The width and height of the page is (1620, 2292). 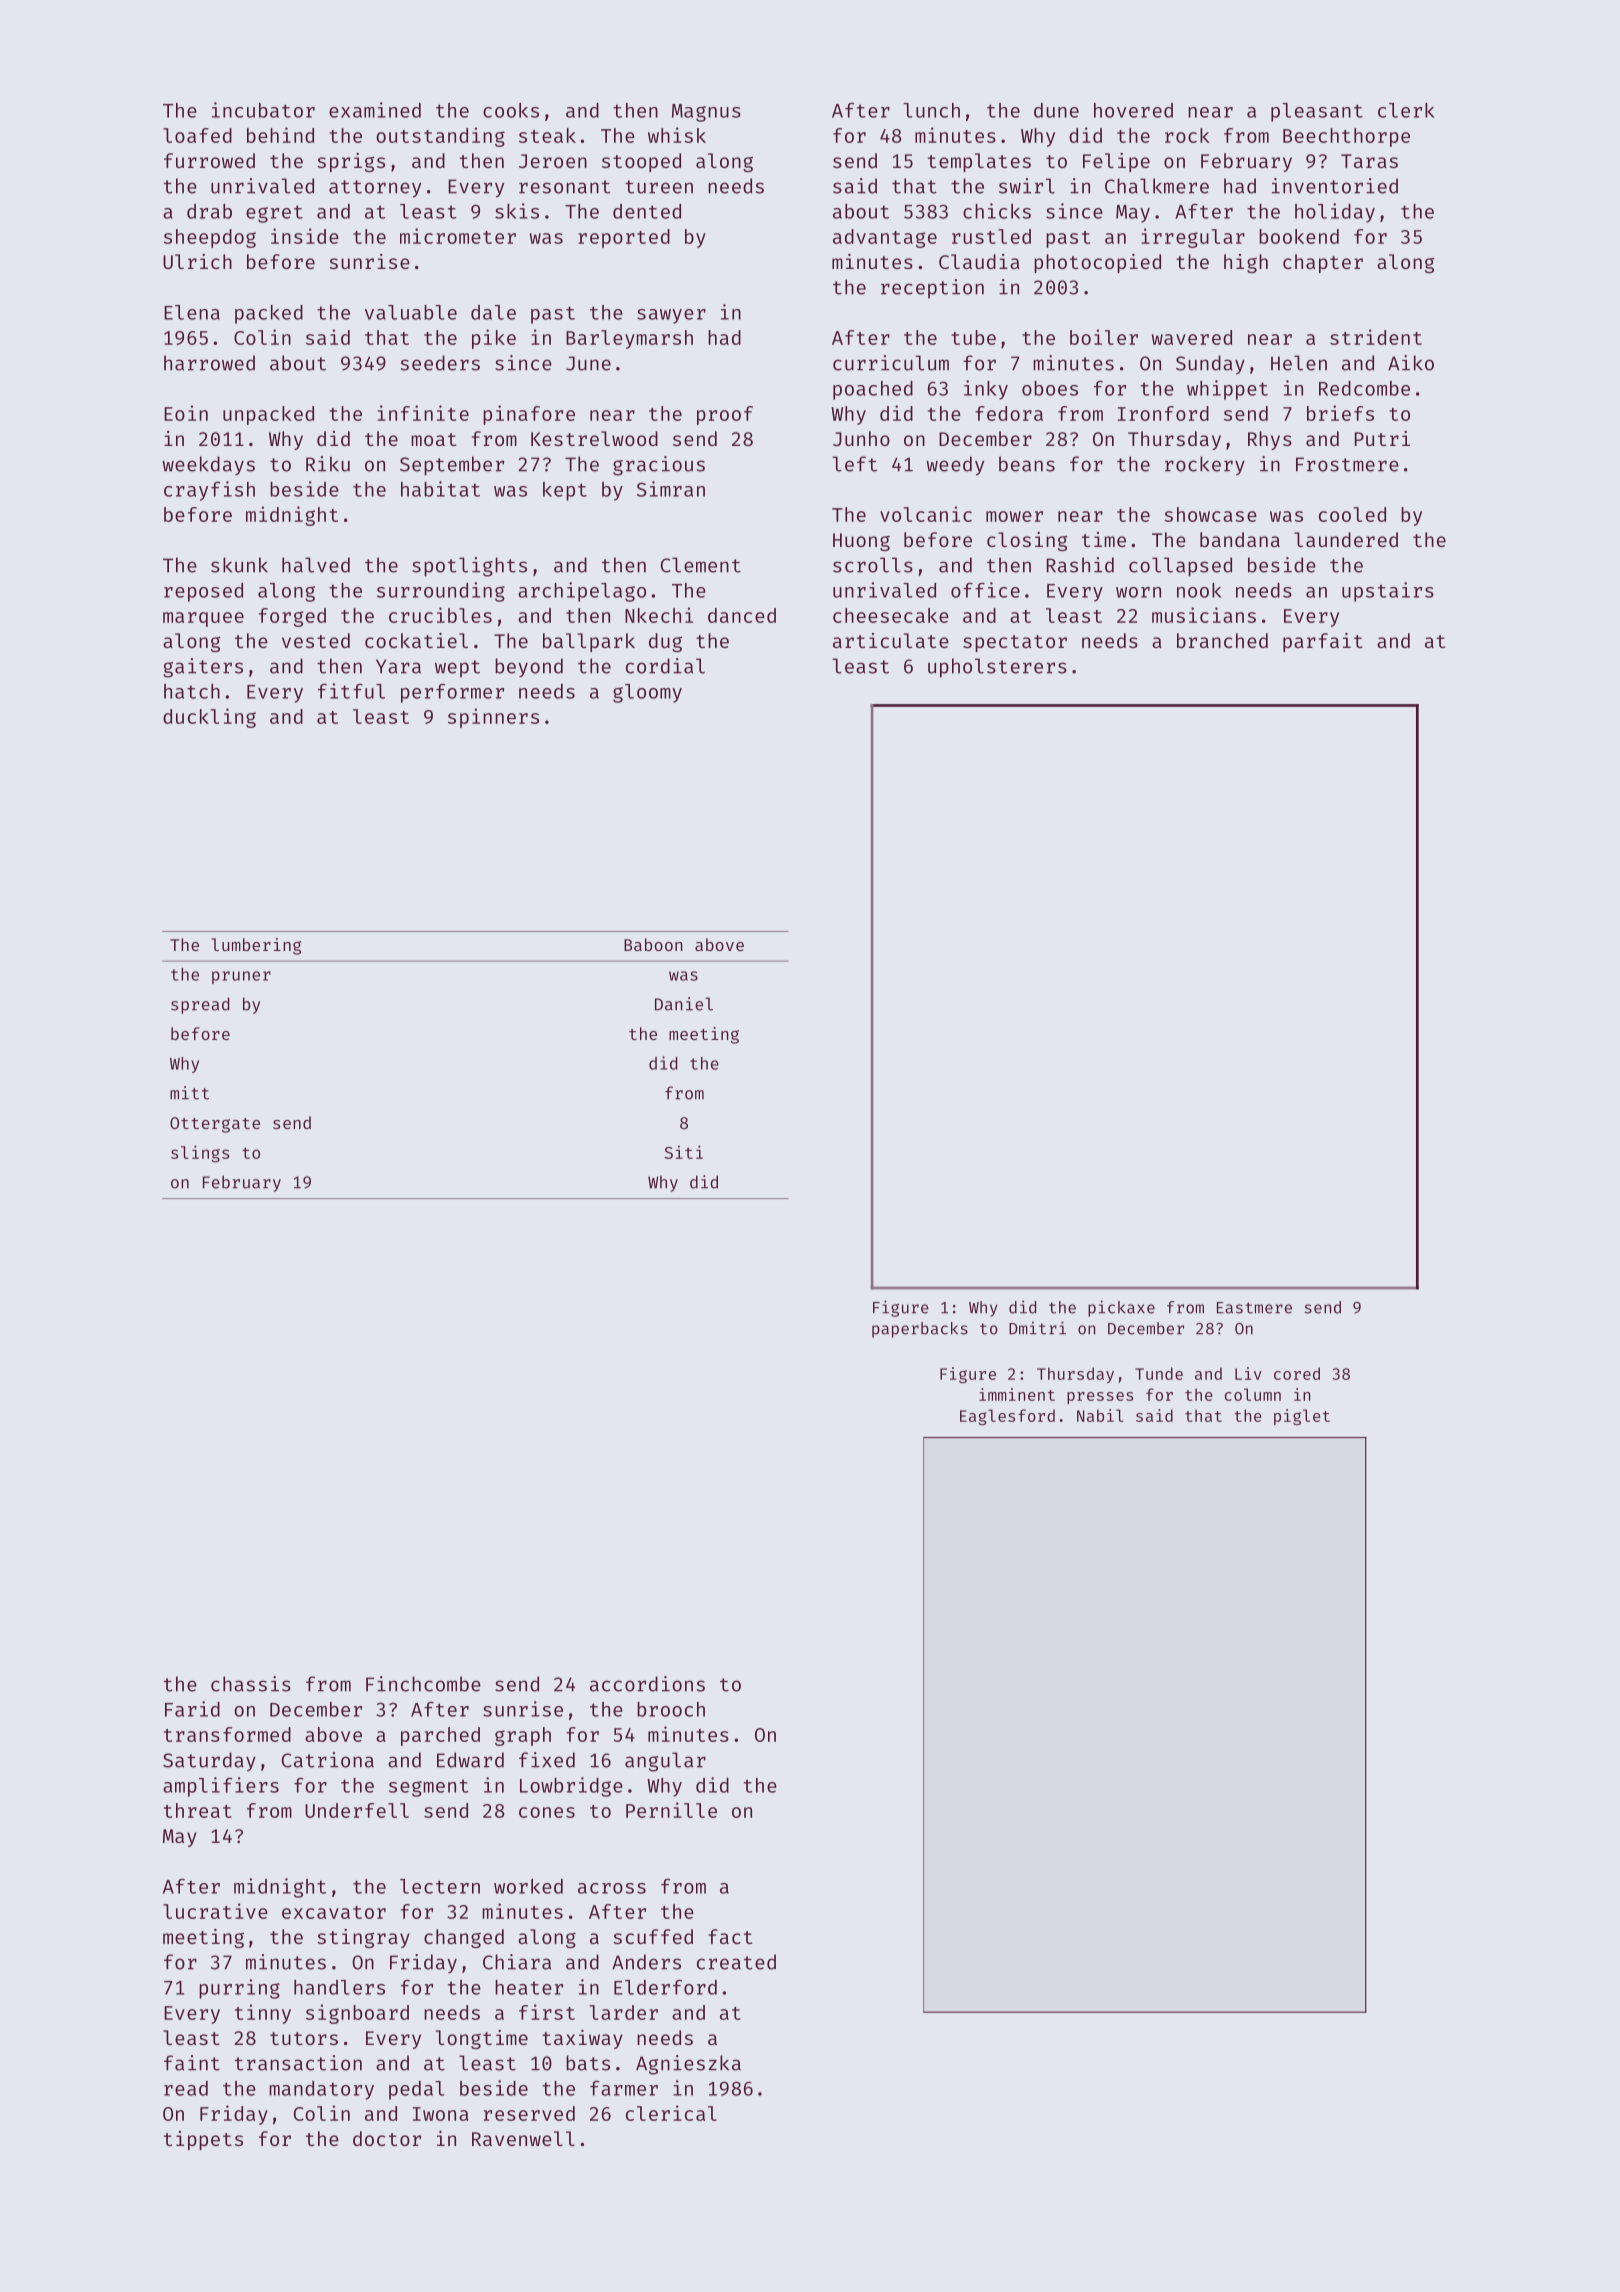 I want to click on pleasant, so click(x=1317, y=112).
